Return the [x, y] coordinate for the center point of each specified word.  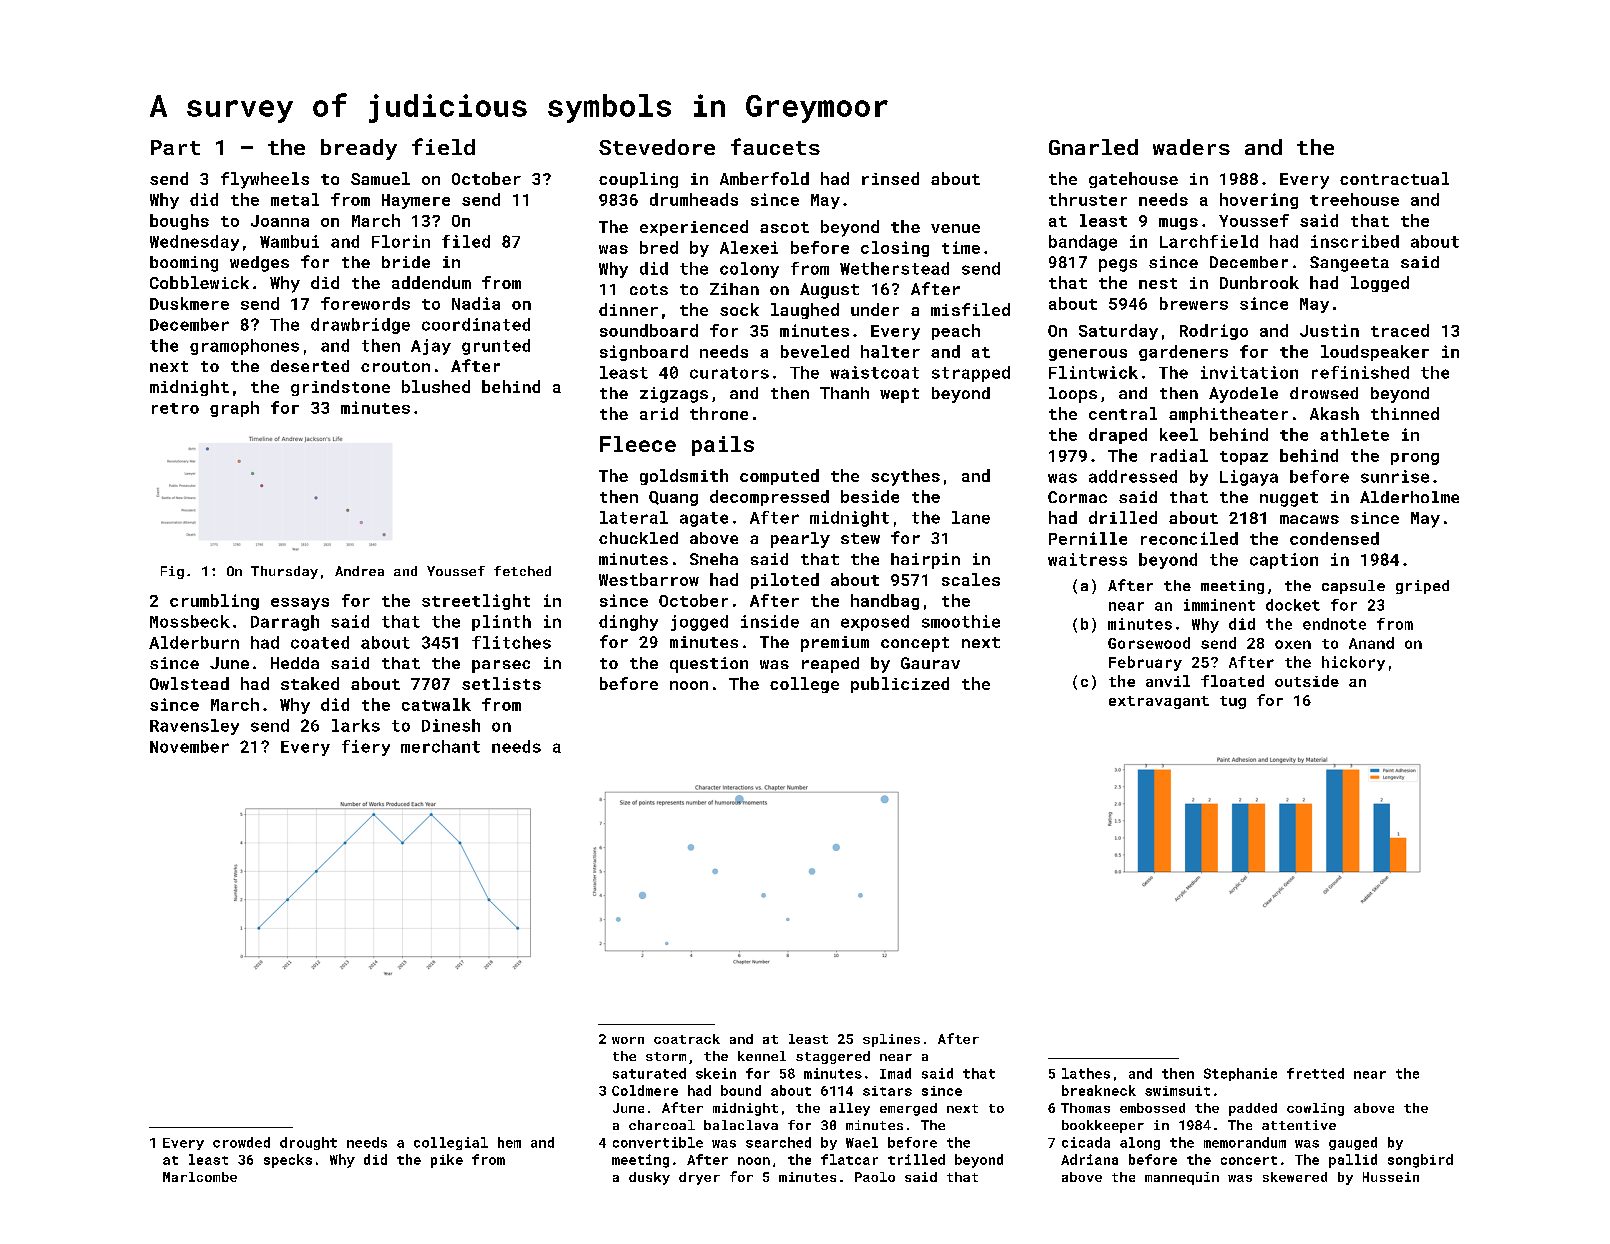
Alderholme [1409, 497]
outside [1307, 681]
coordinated [476, 324]
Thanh [844, 393]
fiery [366, 748]
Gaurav [930, 663]
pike [447, 1161]
